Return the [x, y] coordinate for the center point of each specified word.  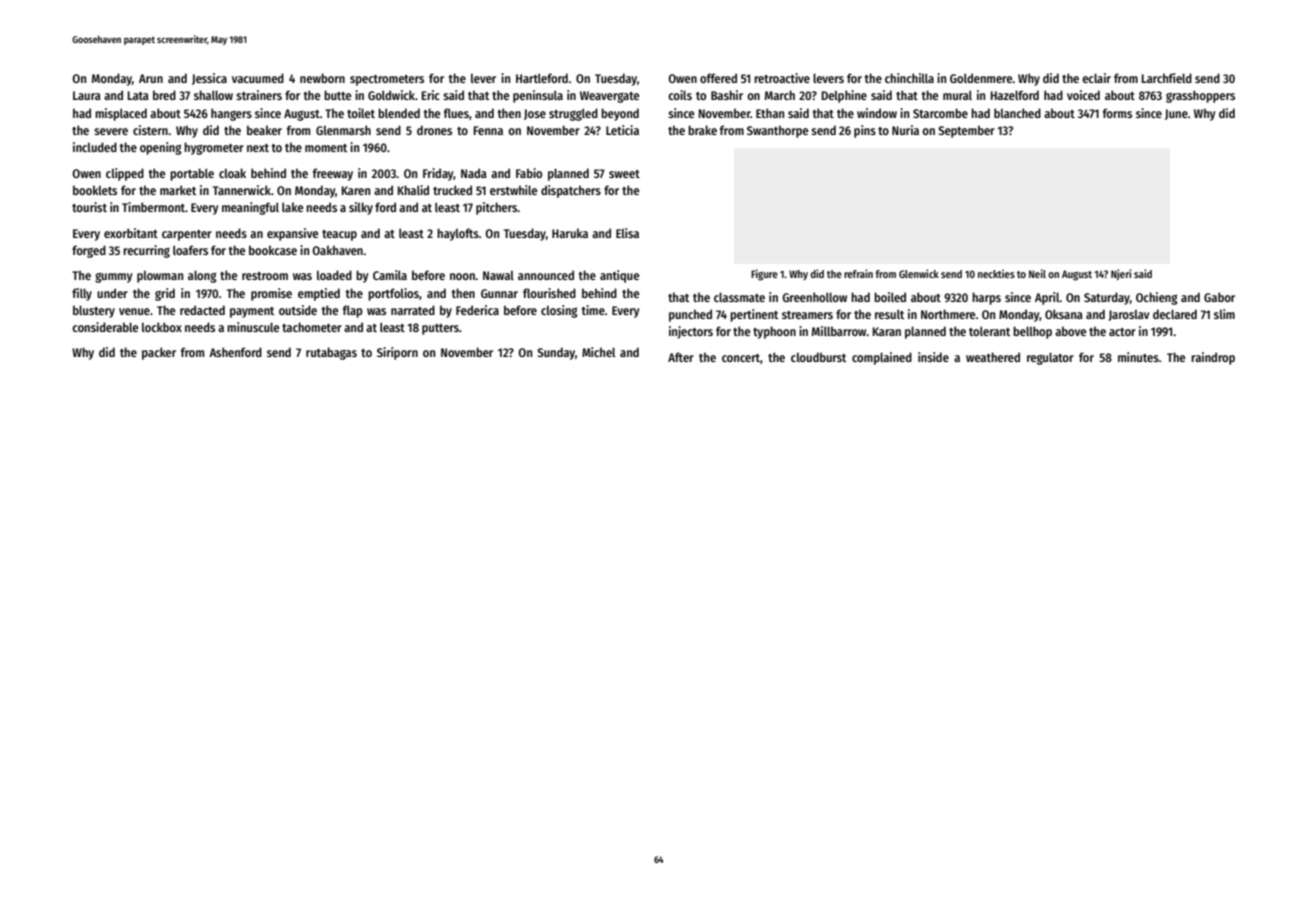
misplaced [121, 114]
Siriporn [397, 353]
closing [559, 311]
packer [159, 353]
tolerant [989, 331]
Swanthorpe [777, 131]
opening [161, 148]
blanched [1017, 113]
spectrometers [387, 80]
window [877, 113]
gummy [113, 277]
